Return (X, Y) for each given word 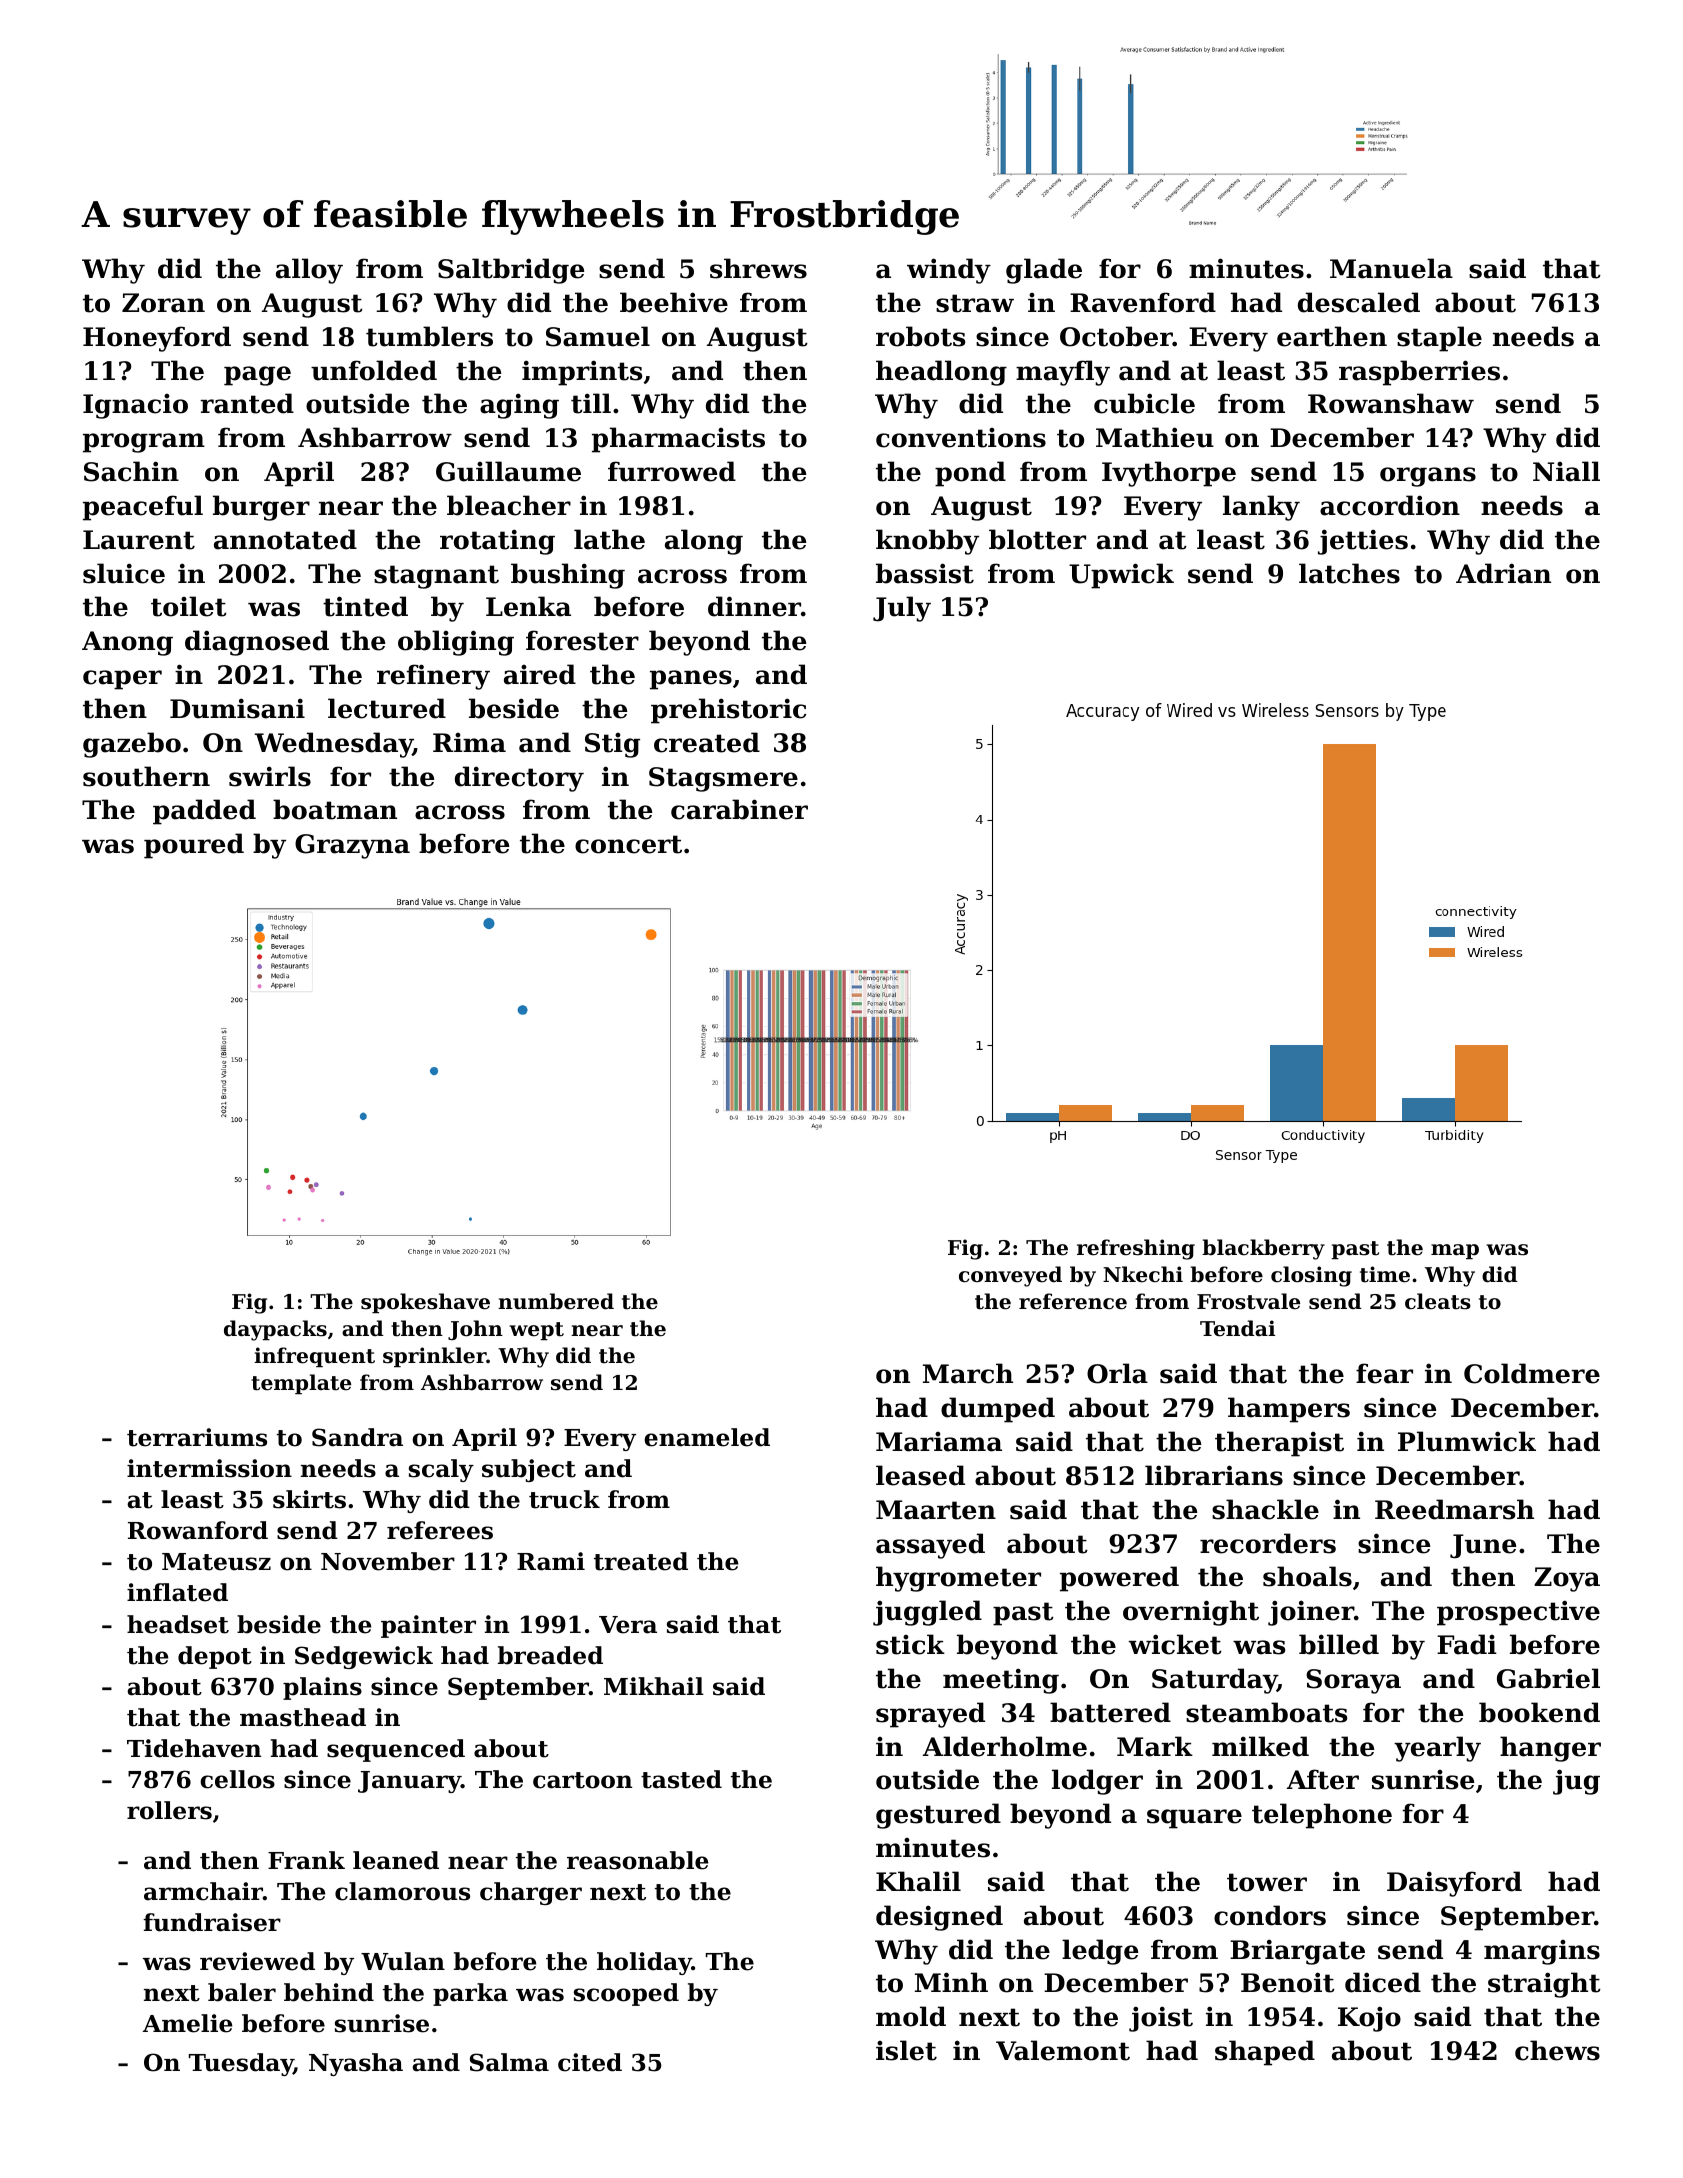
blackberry (1263, 1249)
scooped (626, 1994)
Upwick (1121, 576)
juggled (927, 1613)
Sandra (357, 1437)
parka (470, 1994)
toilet (189, 606)
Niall (1566, 471)
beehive (674, 302)
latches (1349, 573)
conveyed (1010, 1276)
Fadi (1467, 1644)
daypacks (275, 1330)
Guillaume (508, 471)
